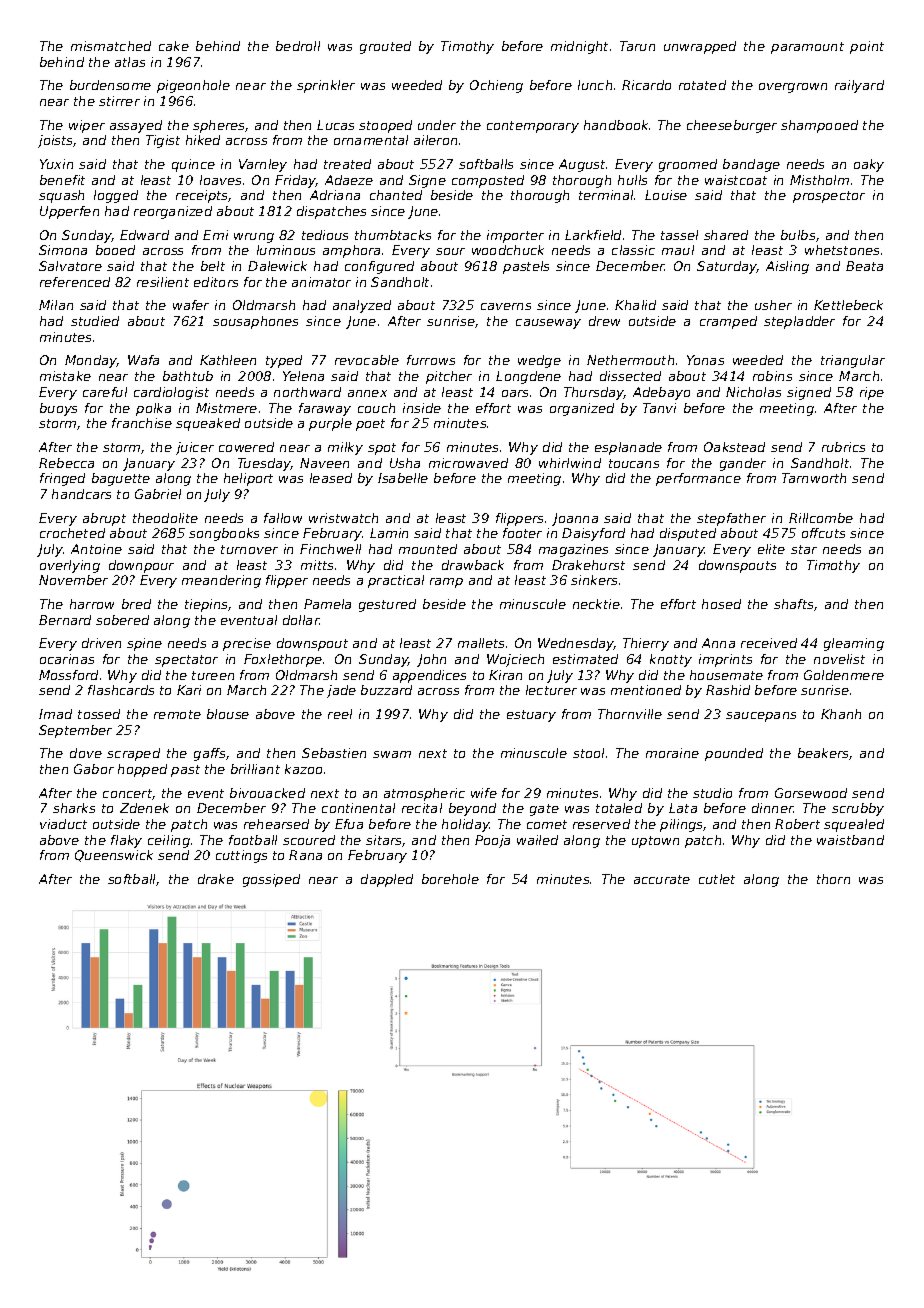  Describe the element at coordinates (193, 86) in the screenshot. I see `pigeonhole` at that location.
